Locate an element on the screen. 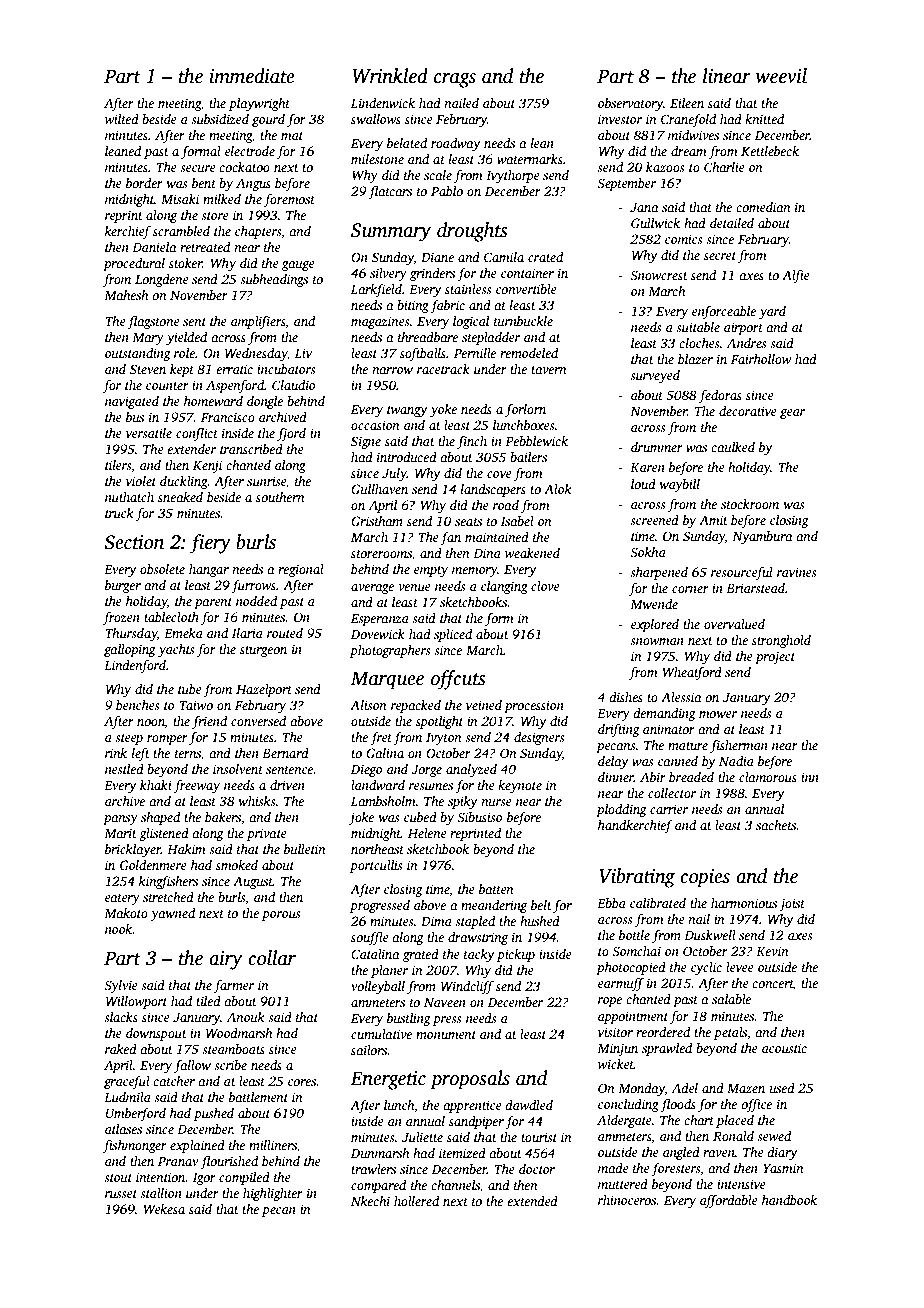 The height and width of the screenshot is (1308, 924). kingfishers is located at coordinates (168, 882).
